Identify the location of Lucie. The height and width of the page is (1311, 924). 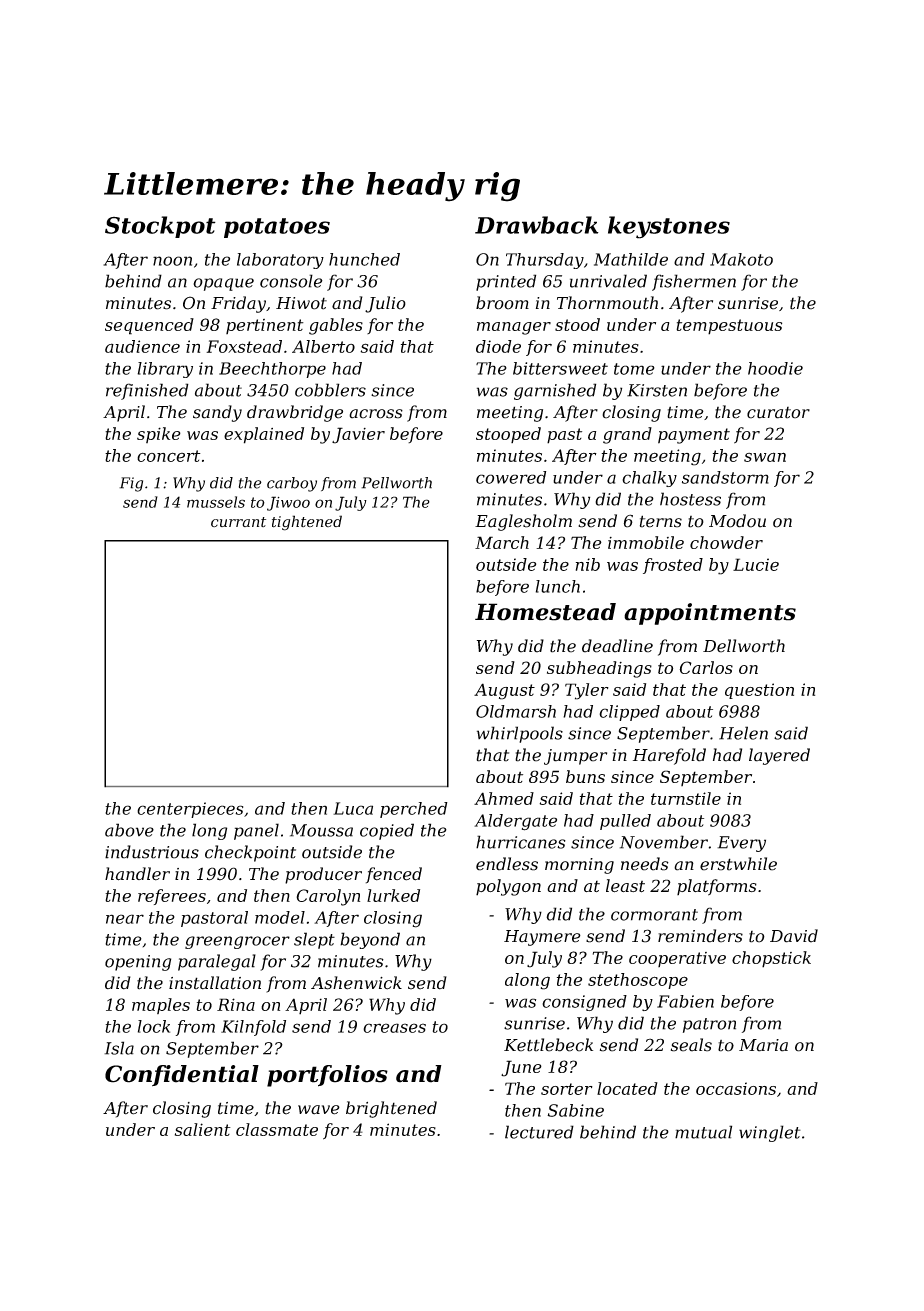
(756, 564).
